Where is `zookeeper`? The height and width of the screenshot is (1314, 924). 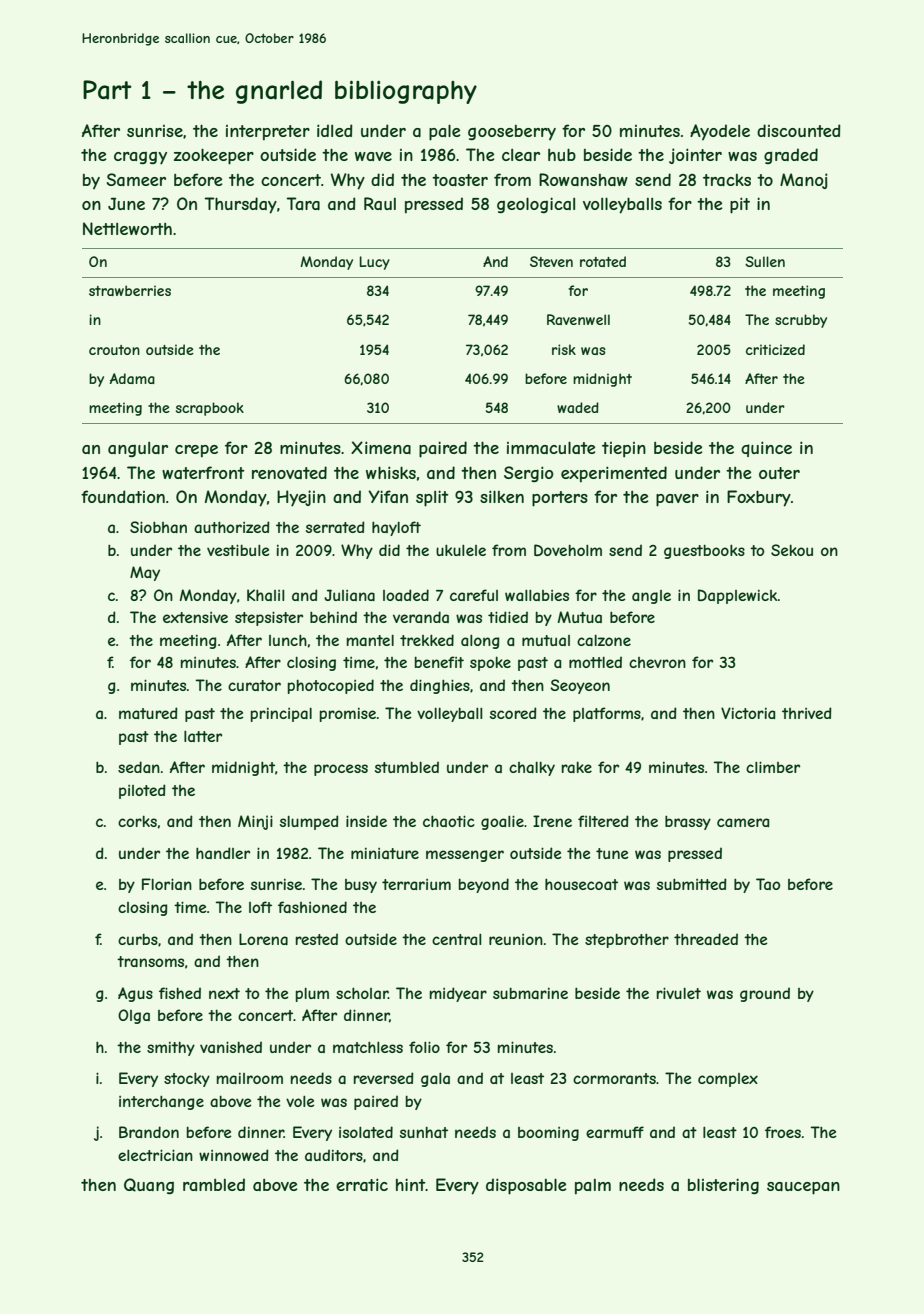 zookeeper is located at coordinates (214, 156).
